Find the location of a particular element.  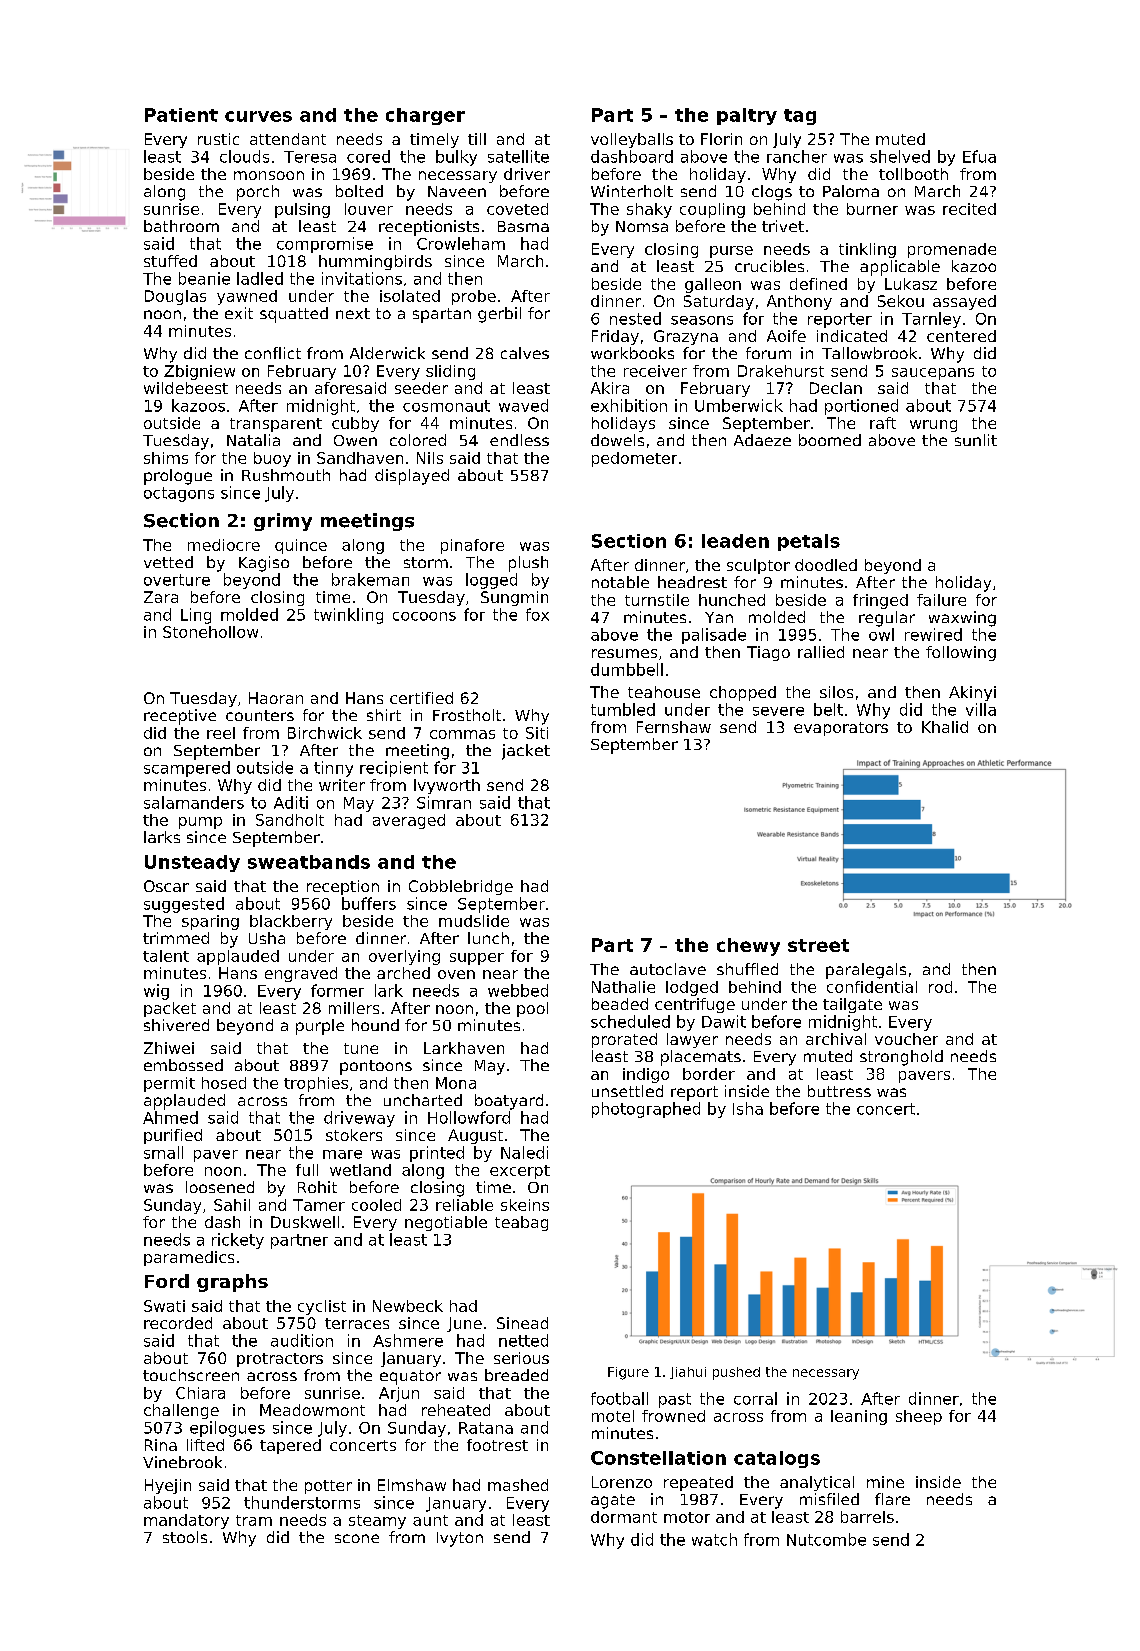

buffers is located at coordinates (369, 903).
